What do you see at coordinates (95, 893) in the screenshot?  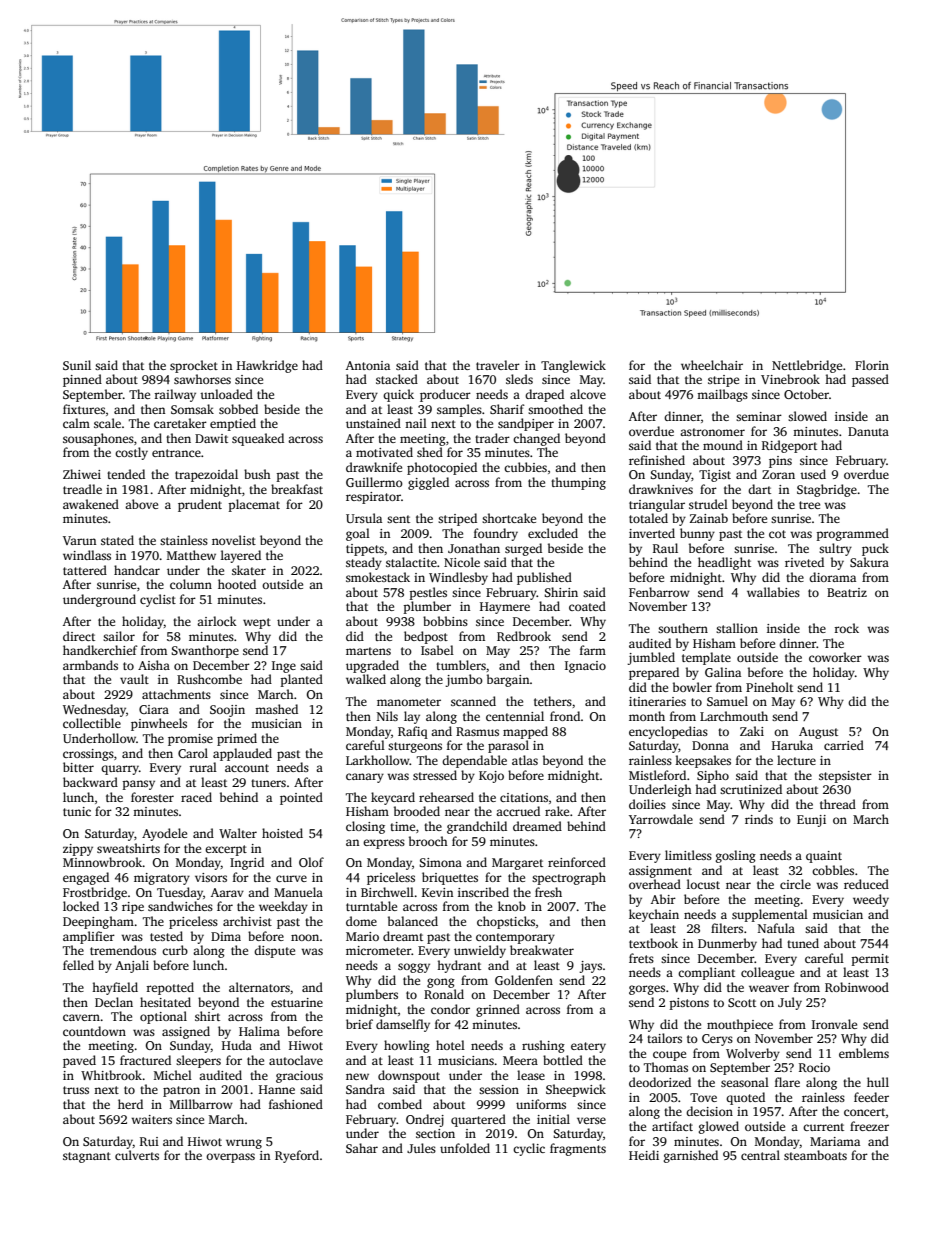 I see `Frostbridge` at bounding box center [95, 893].
